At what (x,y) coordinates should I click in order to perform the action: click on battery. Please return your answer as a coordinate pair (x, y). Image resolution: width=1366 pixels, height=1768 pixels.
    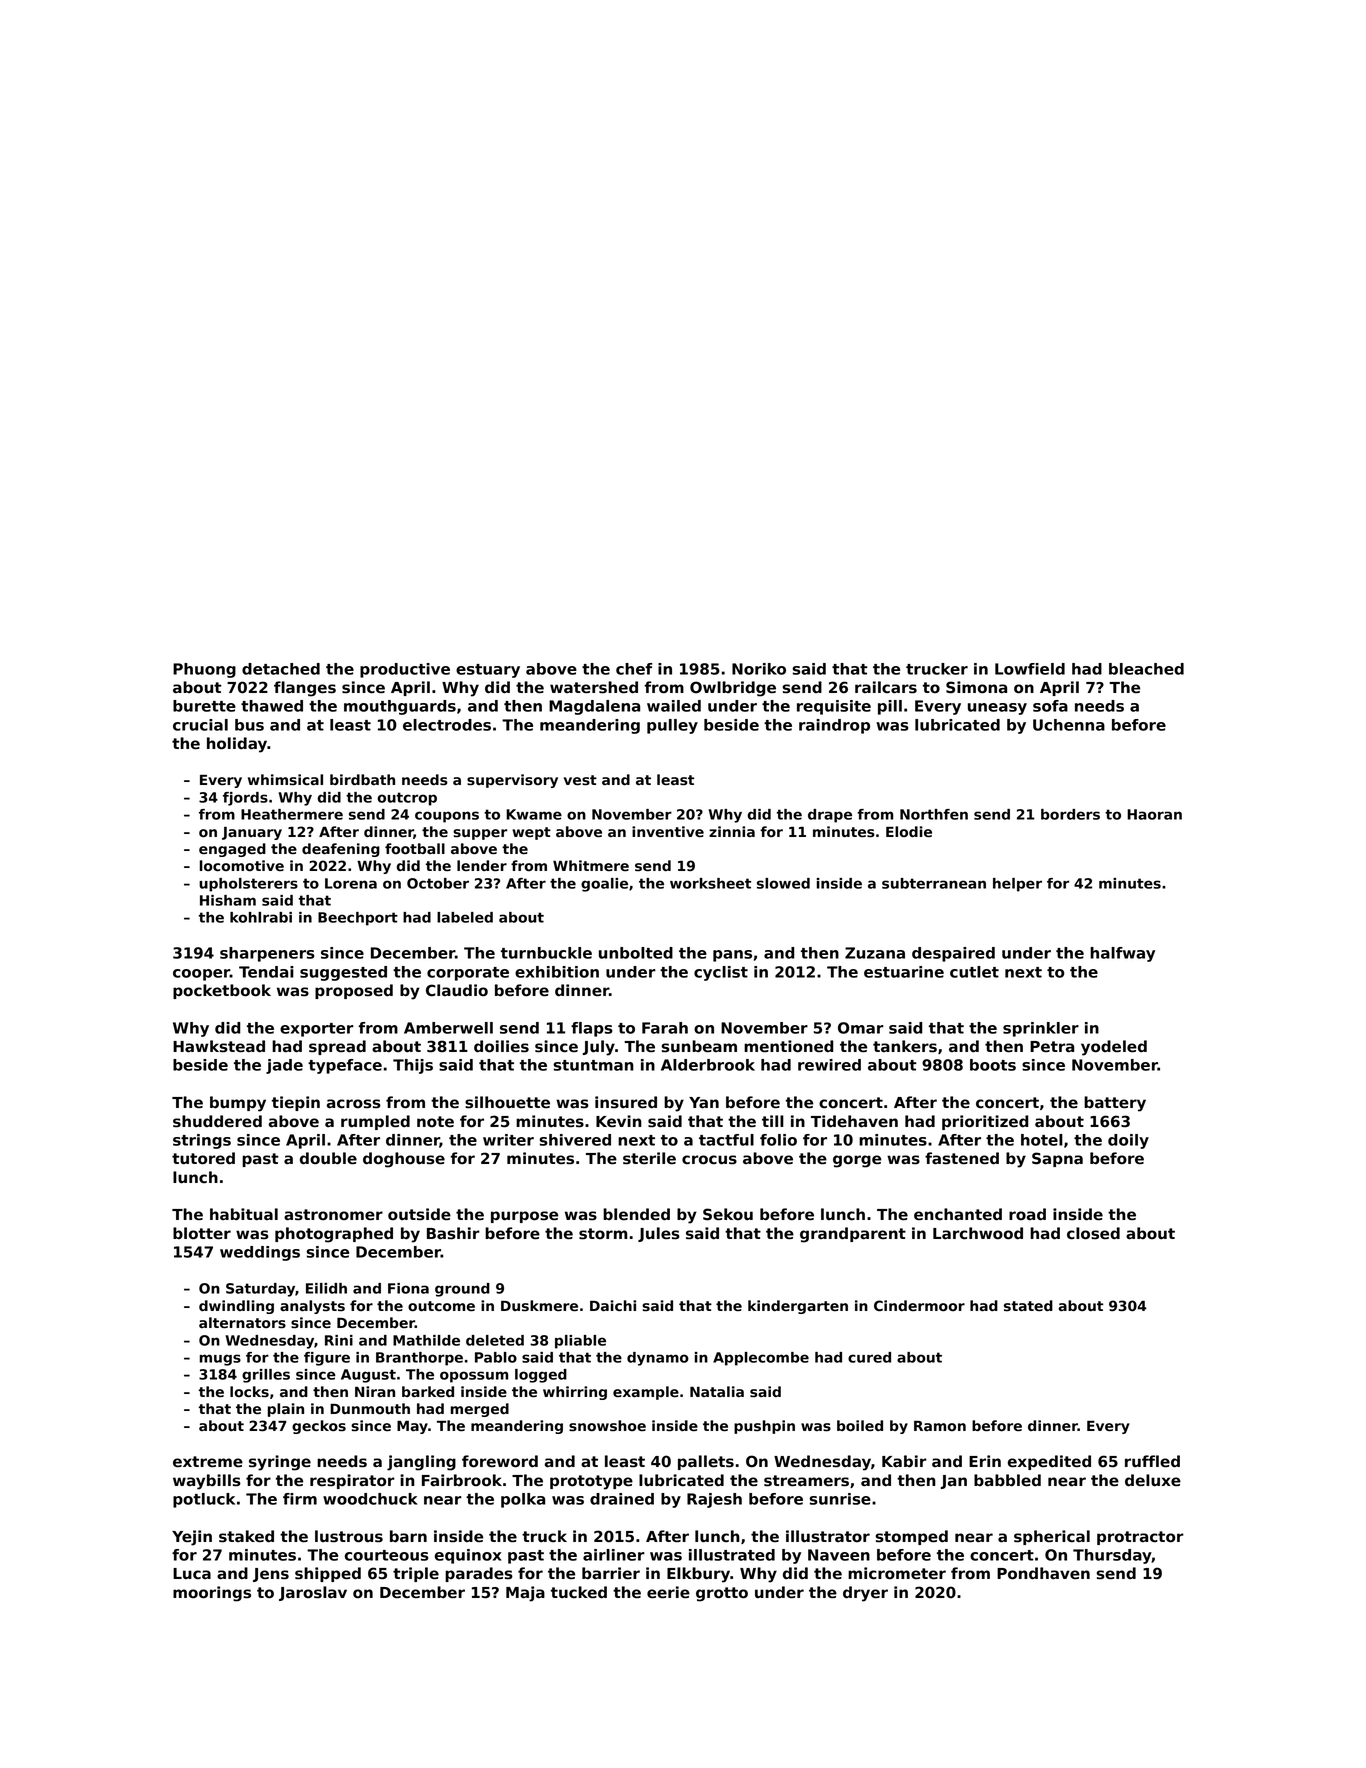
    Looking at the image, I should click on (1115, 1104).
